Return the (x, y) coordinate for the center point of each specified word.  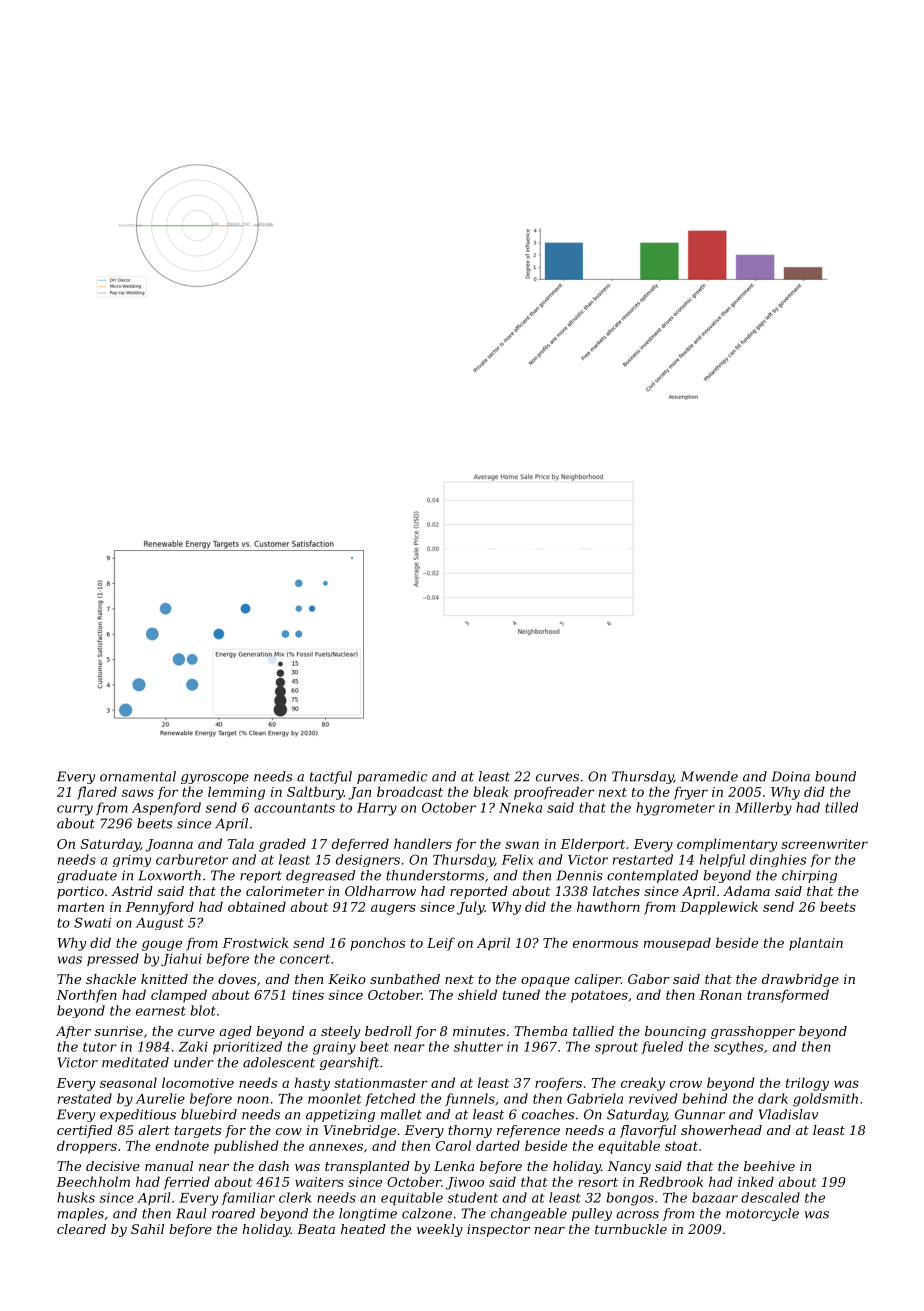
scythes (738, 1048)
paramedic (392, 777)
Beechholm (93, 1181)
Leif (441, 944)
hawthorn (608, 906)
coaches (548, 1114)
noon (253, 1100)
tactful (331, 777)
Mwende (709, 776)
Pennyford (160, 908)
